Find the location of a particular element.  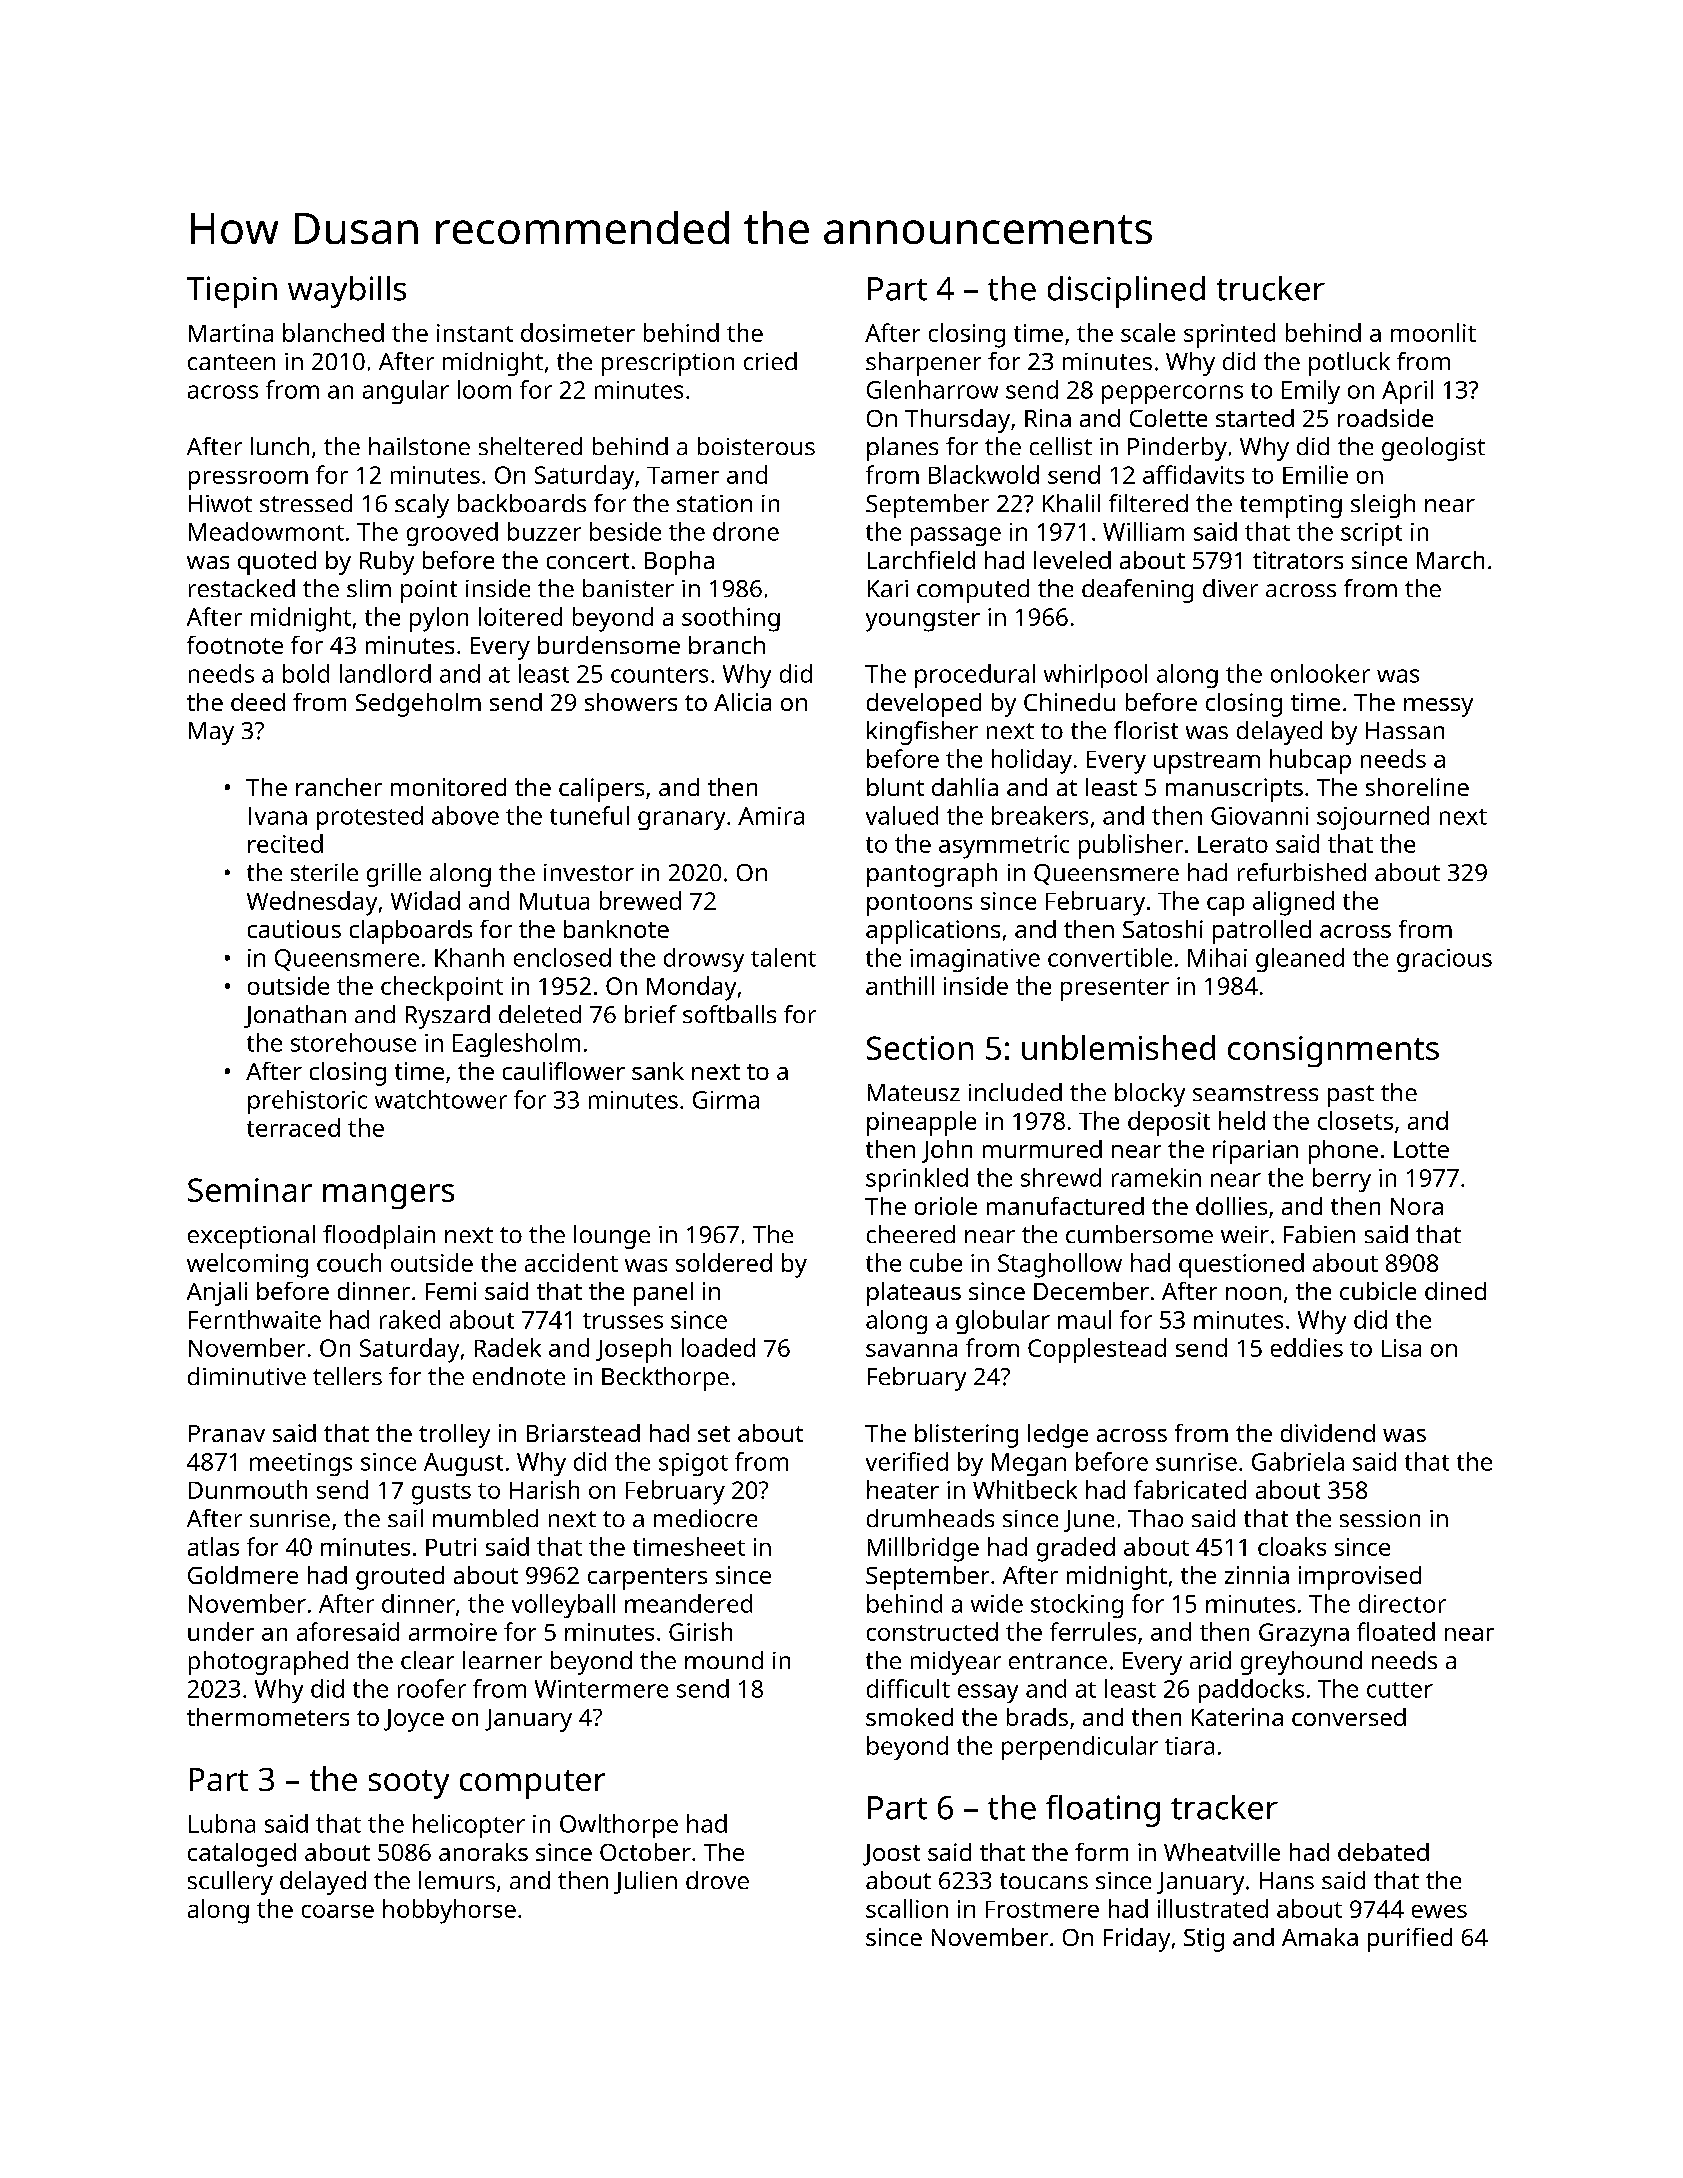

trucker is located at coordinates (1271, 288).
